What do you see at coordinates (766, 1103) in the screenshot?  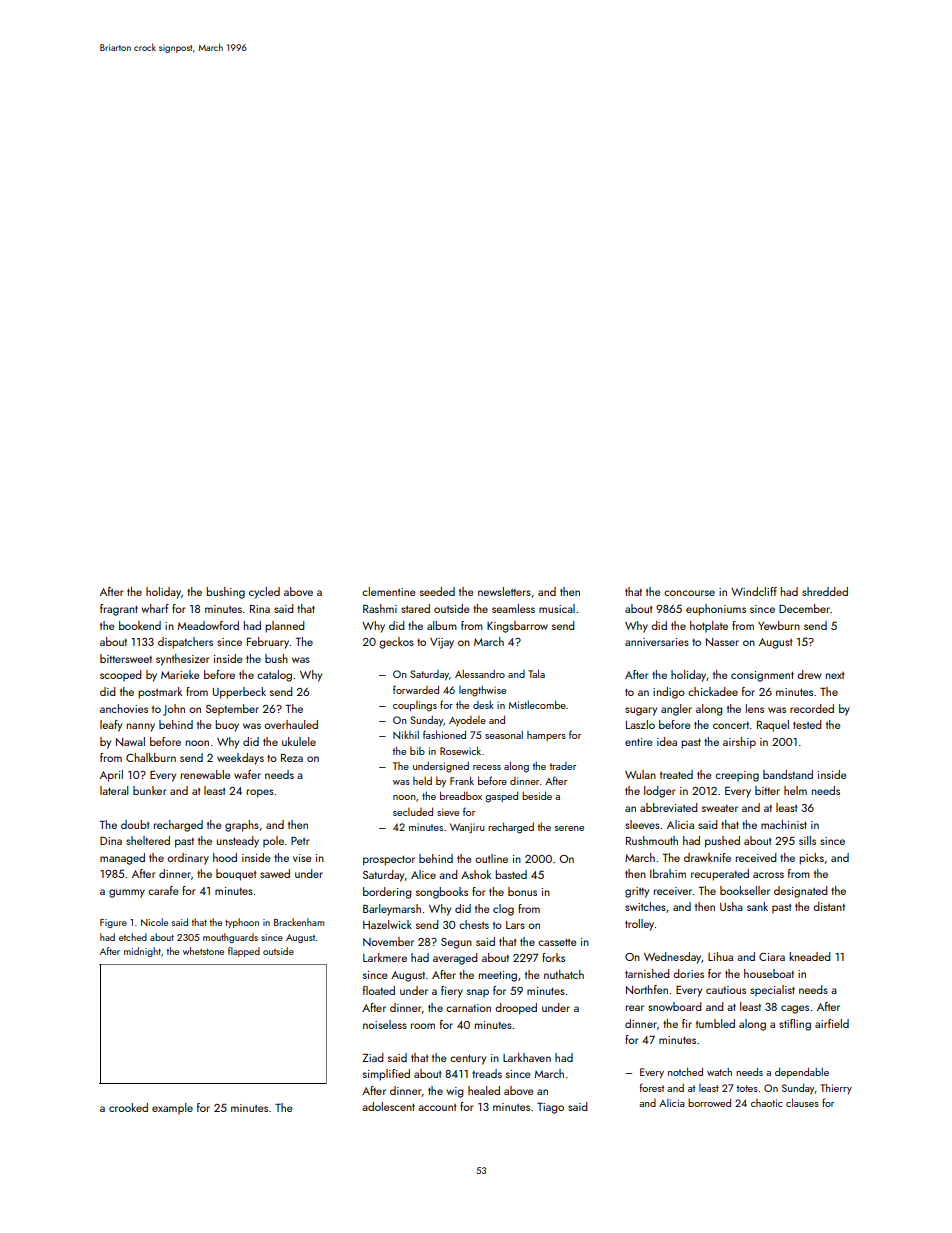 I see `chaotic` at bounding box center [766, 1103].
